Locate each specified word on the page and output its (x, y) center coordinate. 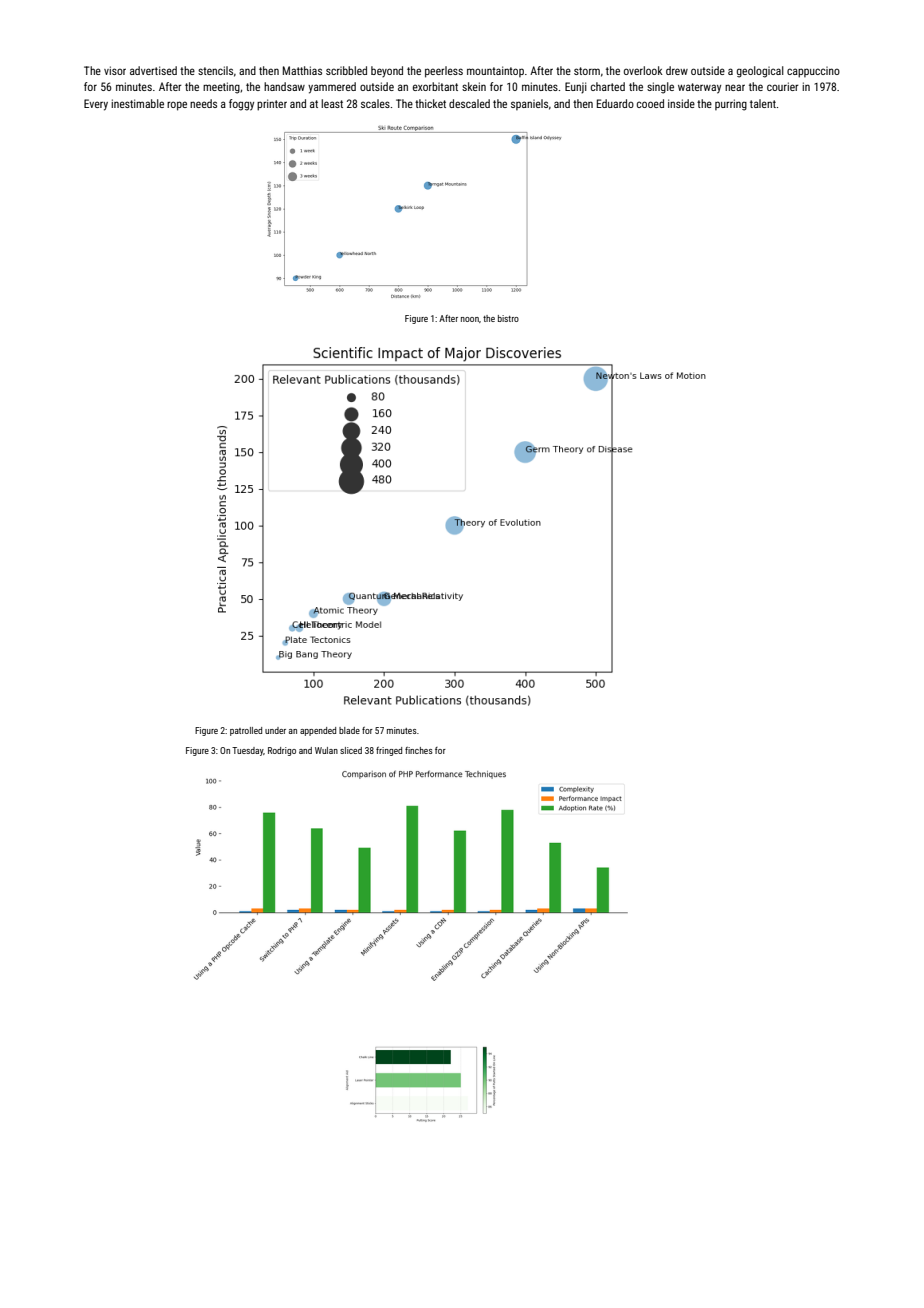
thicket (430, 103)
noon (470, 319)
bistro (508, 318)
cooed (650, 103)
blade (349, 730)
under (275, 730)
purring (731, 105)
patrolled (246, 731)
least (332, 103)
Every (96, 105)
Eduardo (615, 103)
